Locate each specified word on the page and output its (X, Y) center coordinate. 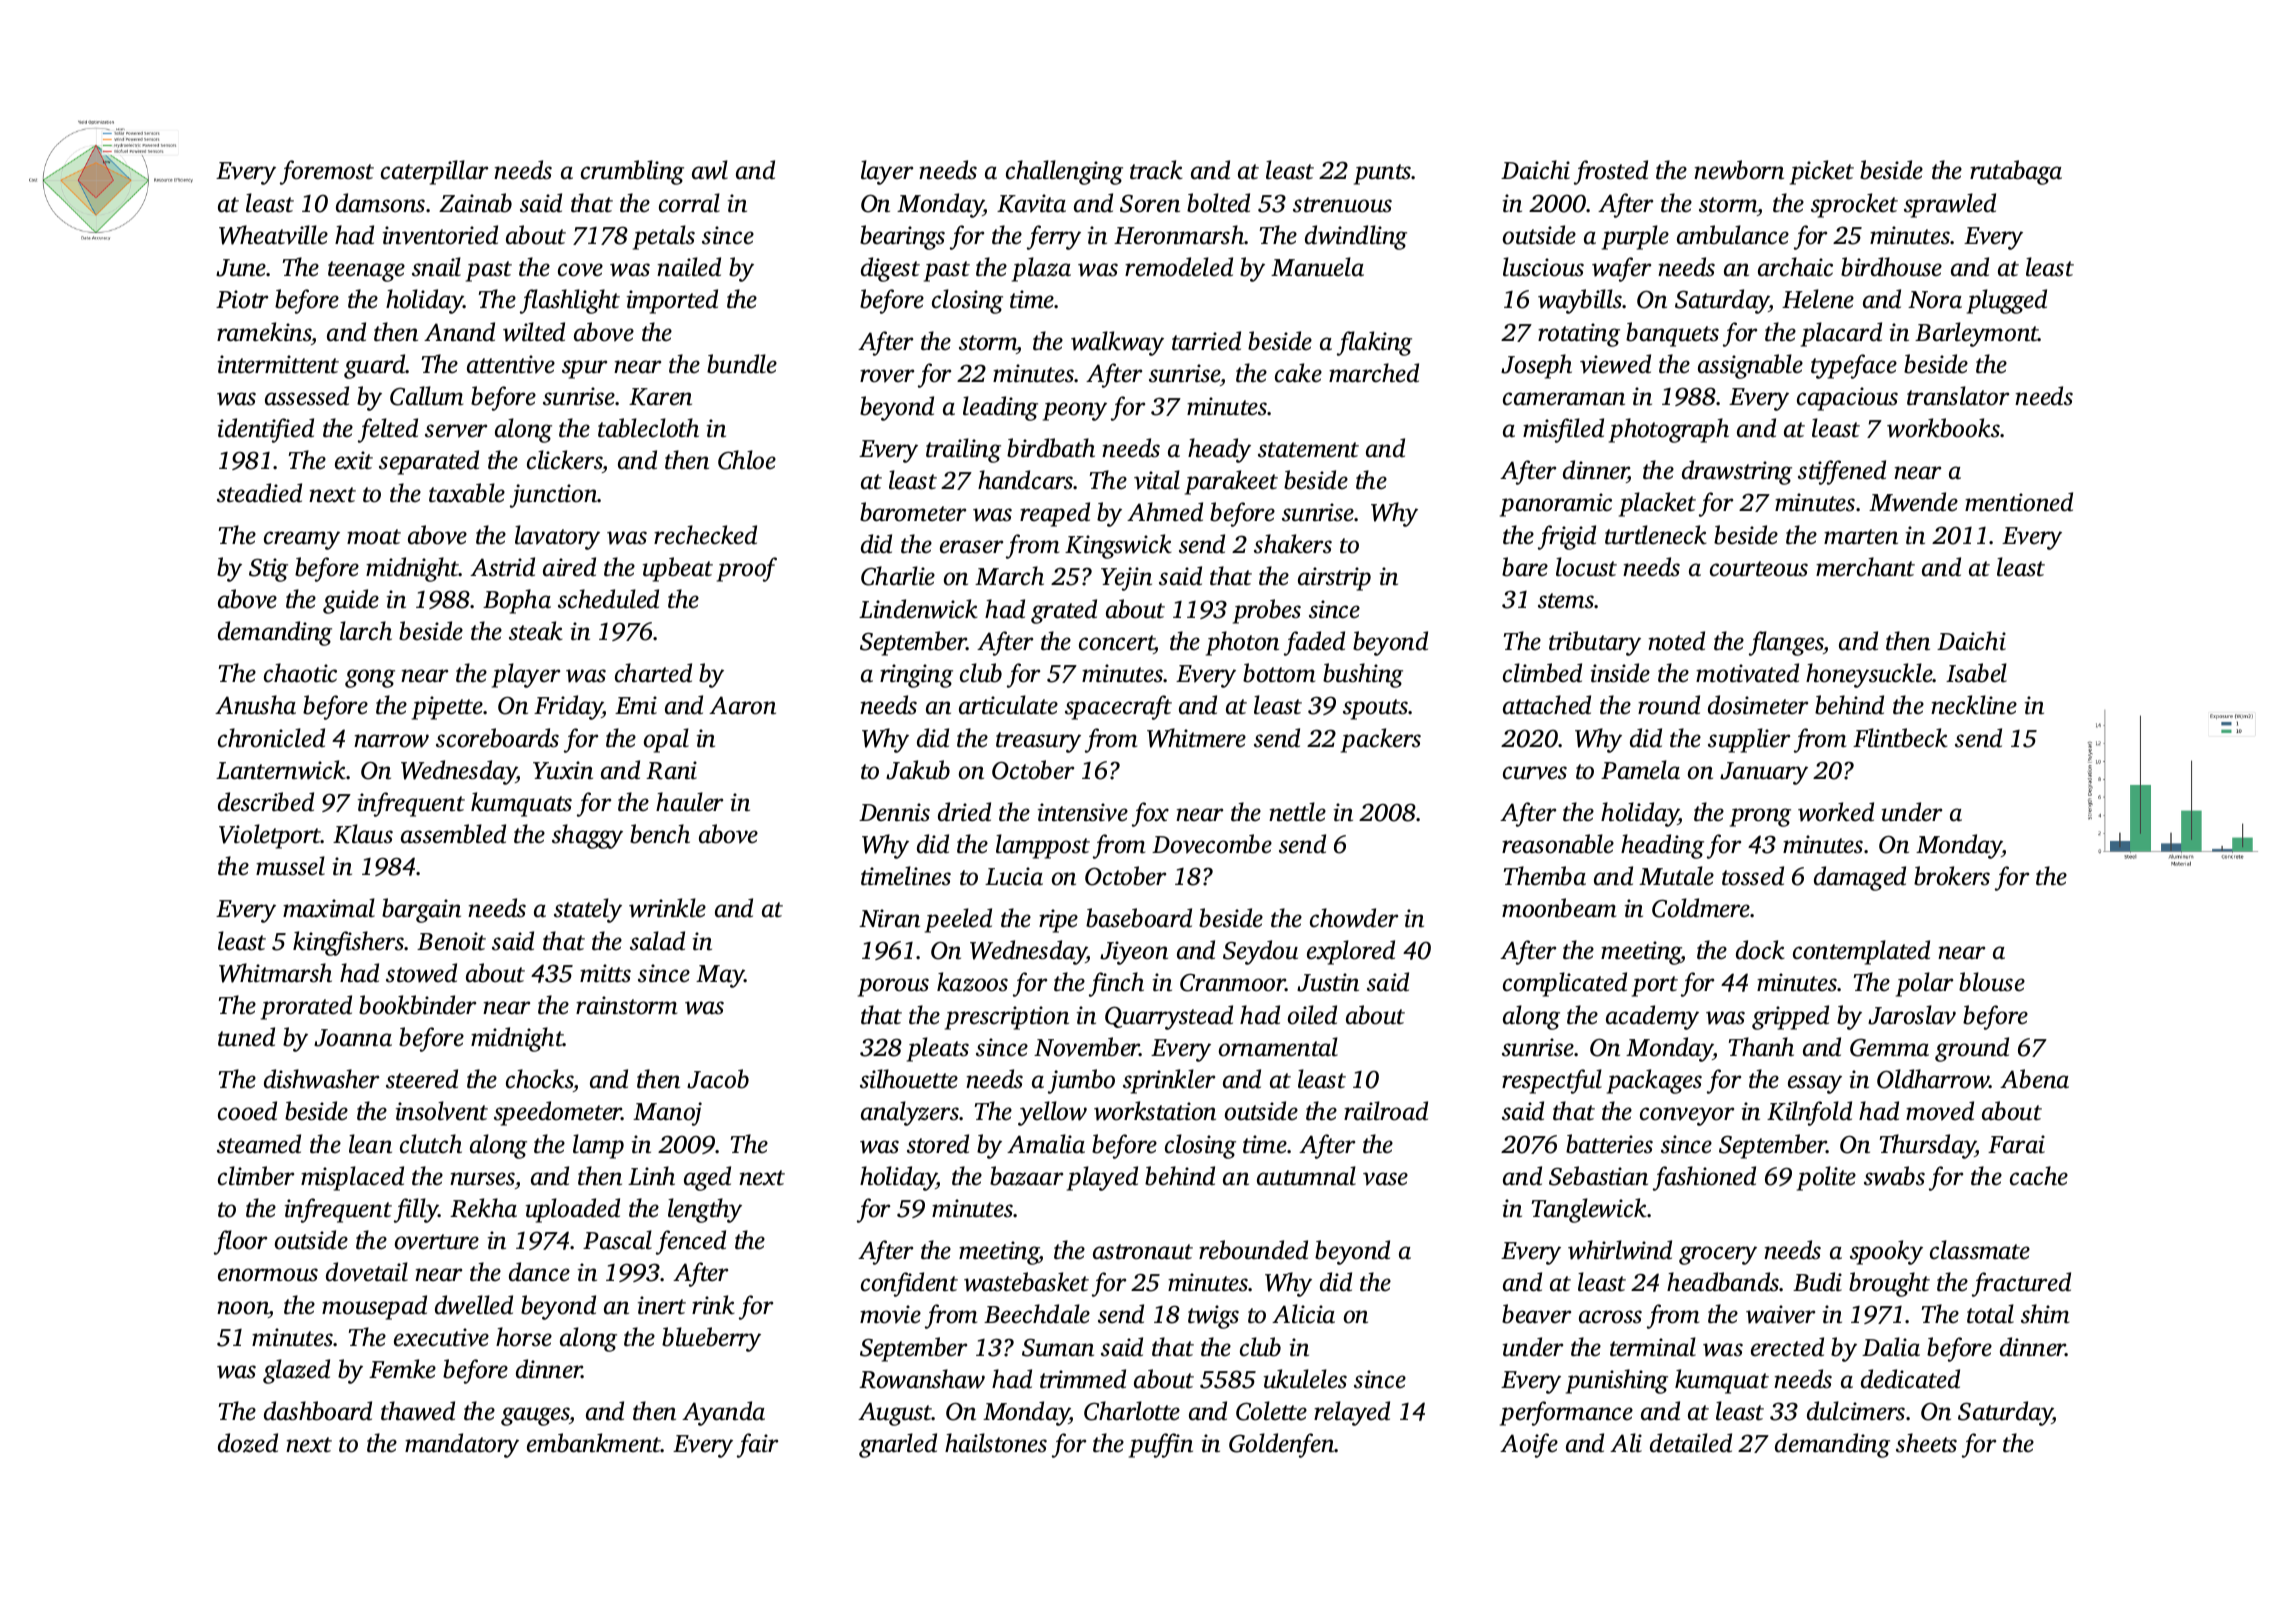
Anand (459, 332)
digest (890, 269)
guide (351, 601)
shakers (1293, 544)
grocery (1718, 1255)
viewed (1615, 364)
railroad (1386, 1111)
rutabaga (2016, 172)
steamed (259, 1144)
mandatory (462, 1445)
